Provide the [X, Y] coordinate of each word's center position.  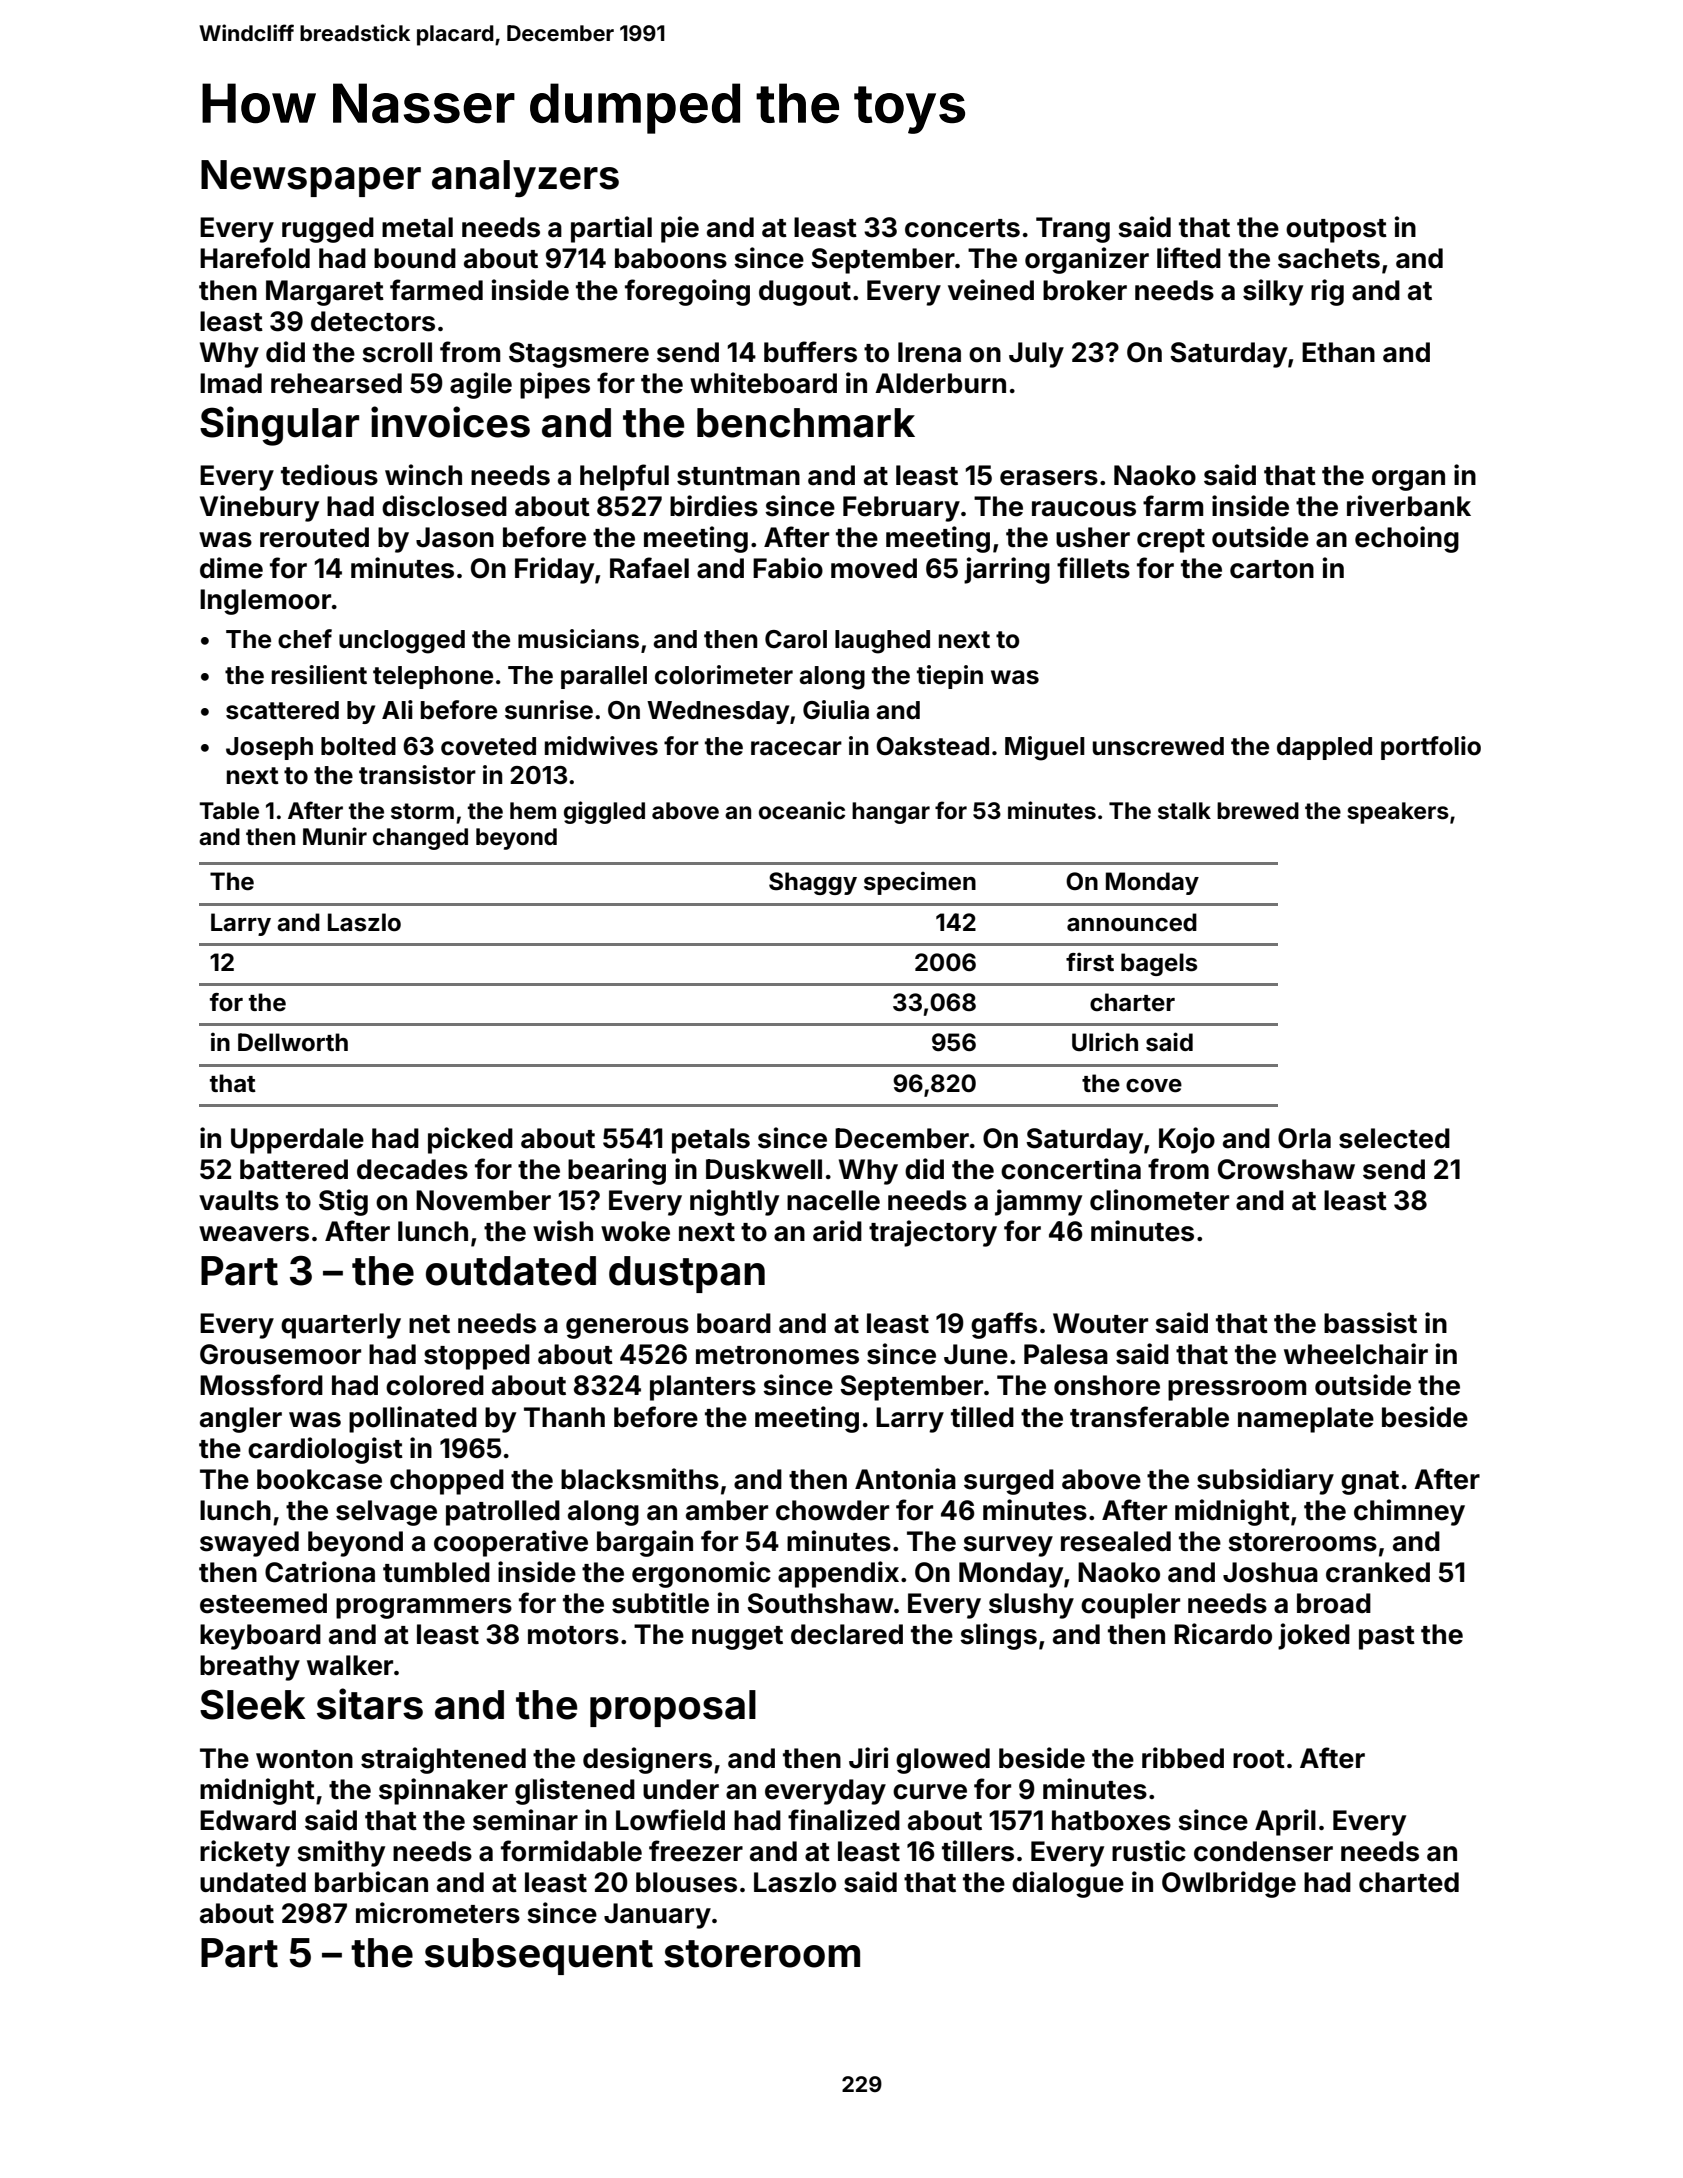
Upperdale [297, 1141]
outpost [1336, 231]
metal [417, 227]
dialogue [1068, 1884]
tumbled [436, 1572]
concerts [962, 228]
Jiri [868, 1758]
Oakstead [932, 746]
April [1285, 1822]
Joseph [269, 748]
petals [711, 1141]
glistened [575, 1791]
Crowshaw [1286, 1169]
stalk [1184, 811]
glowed [943, 1761]
